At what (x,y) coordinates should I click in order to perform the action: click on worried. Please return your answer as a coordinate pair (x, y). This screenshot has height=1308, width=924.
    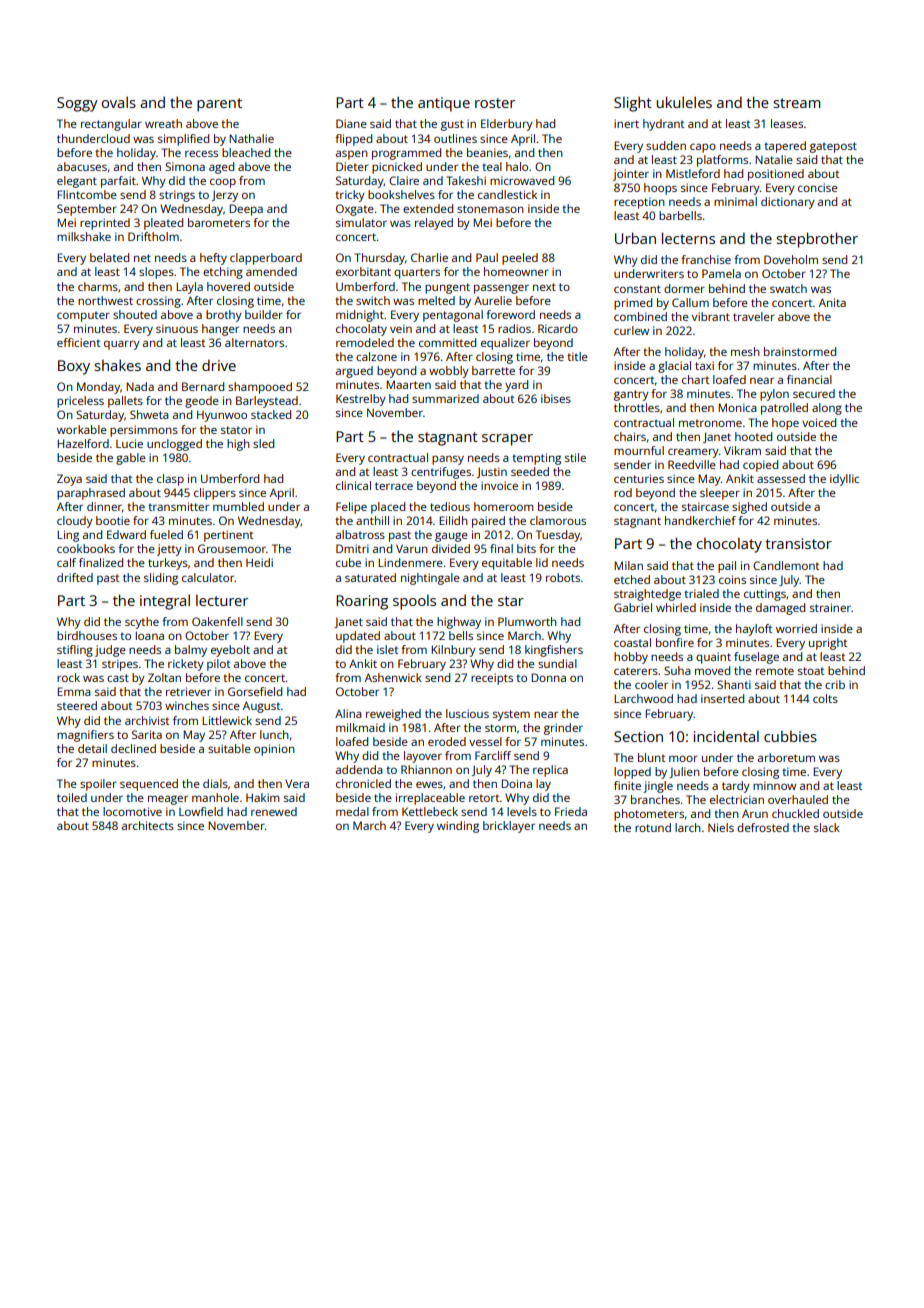
    Looking at the image, I should click on (796, 628).
